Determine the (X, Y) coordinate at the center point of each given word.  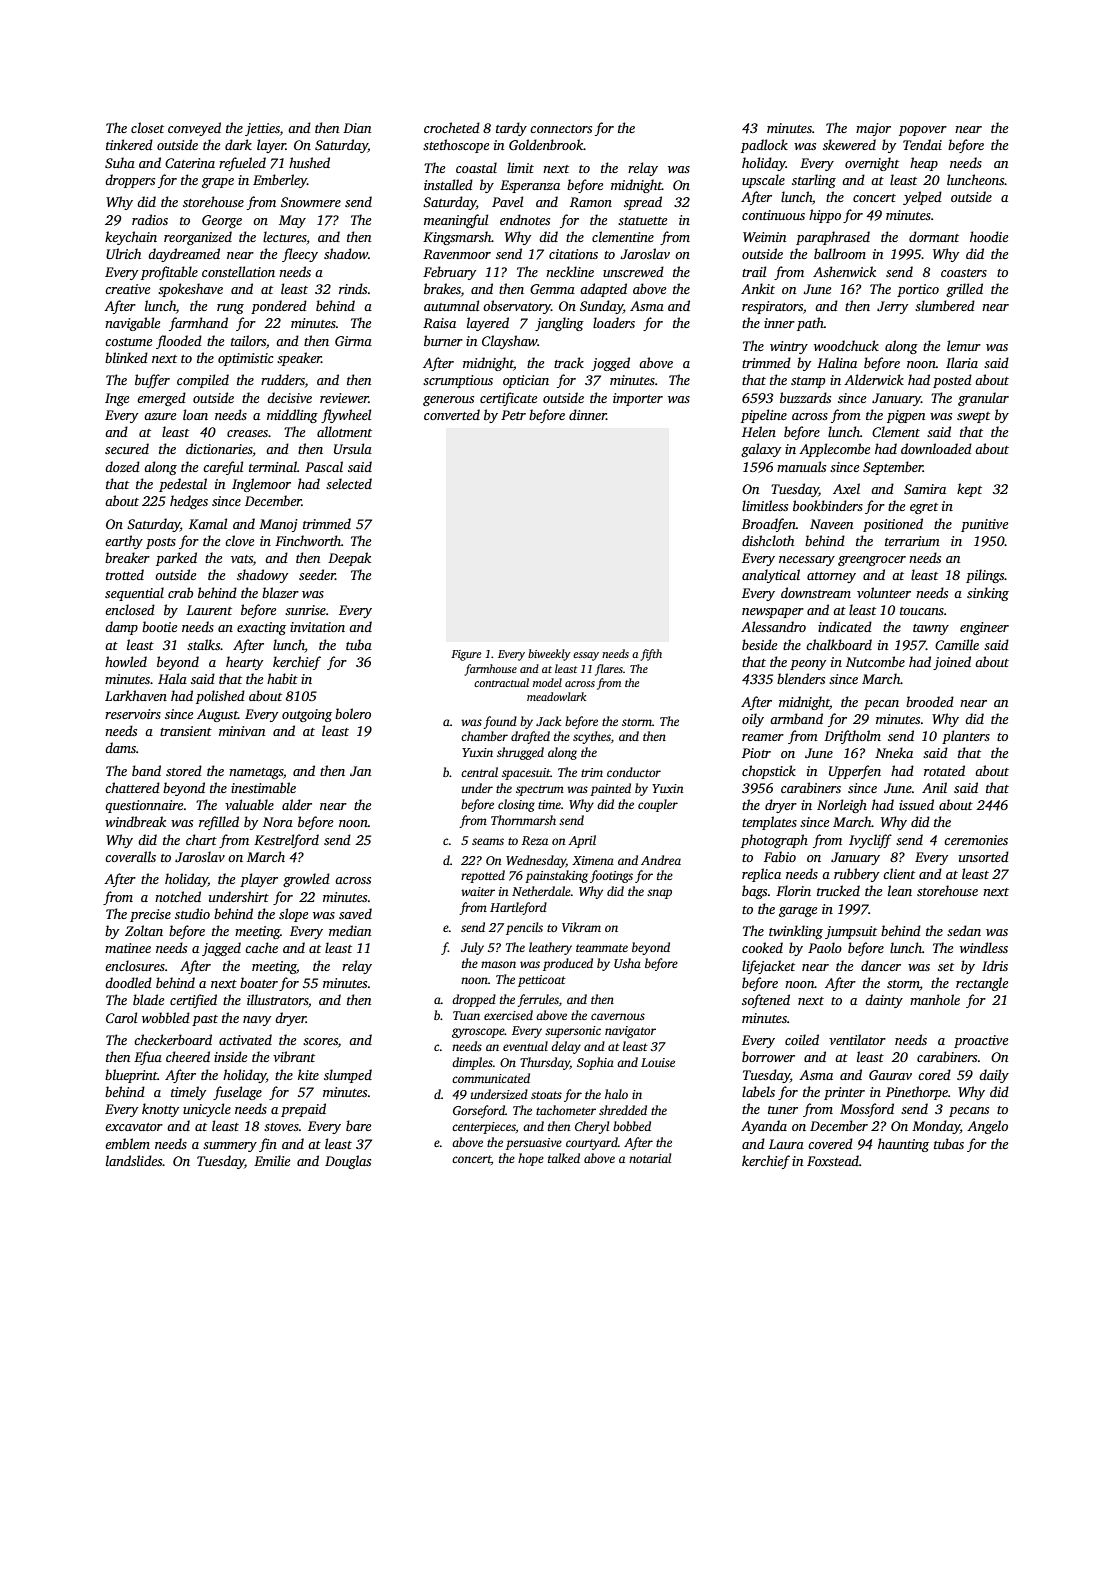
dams (120, 747)
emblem (127, 1143)
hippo (825, 216)
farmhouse (490, 670)
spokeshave (190, 290)
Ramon (591, 202)
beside (760, 644)
